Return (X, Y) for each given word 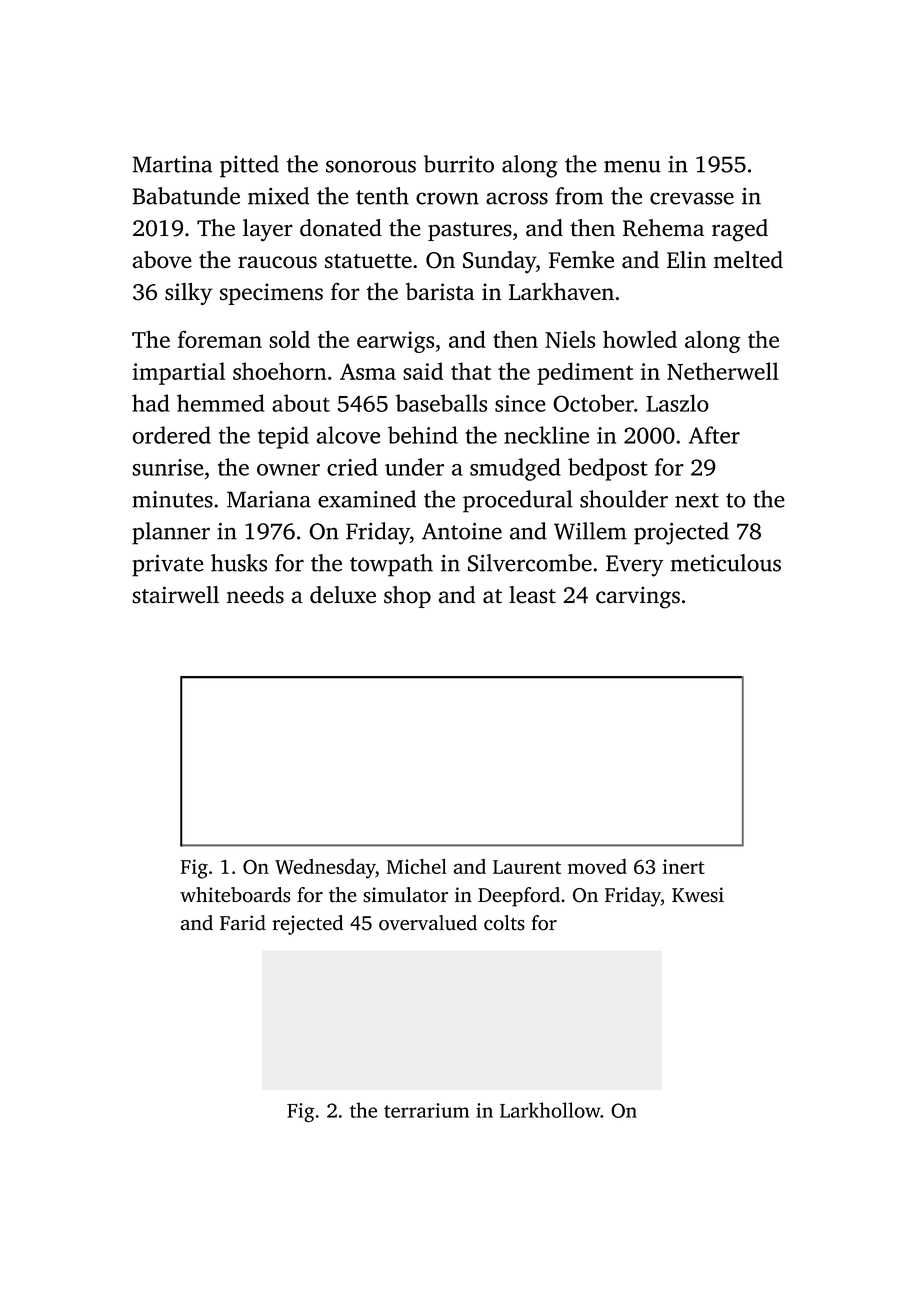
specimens (271, 294)
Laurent (527, 867)
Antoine (462, 531)
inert (684, 866)
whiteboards (235, 895)
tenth (382, 196)
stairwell (175, 595)
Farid (243, 923)
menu (632, 166)
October (593, 403)
